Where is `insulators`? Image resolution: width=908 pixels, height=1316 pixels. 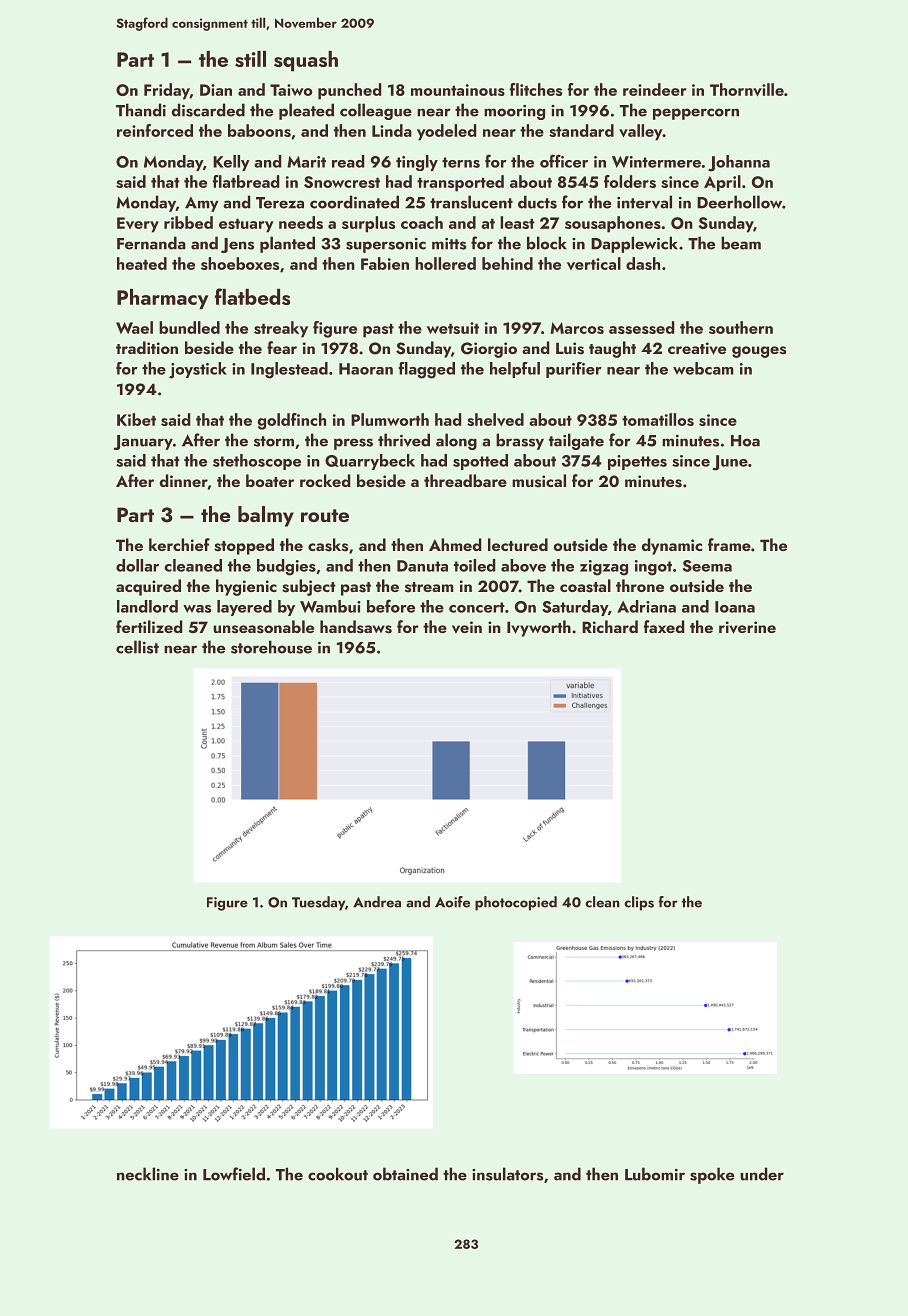
insulators is located at coordinates (507, 1174).
